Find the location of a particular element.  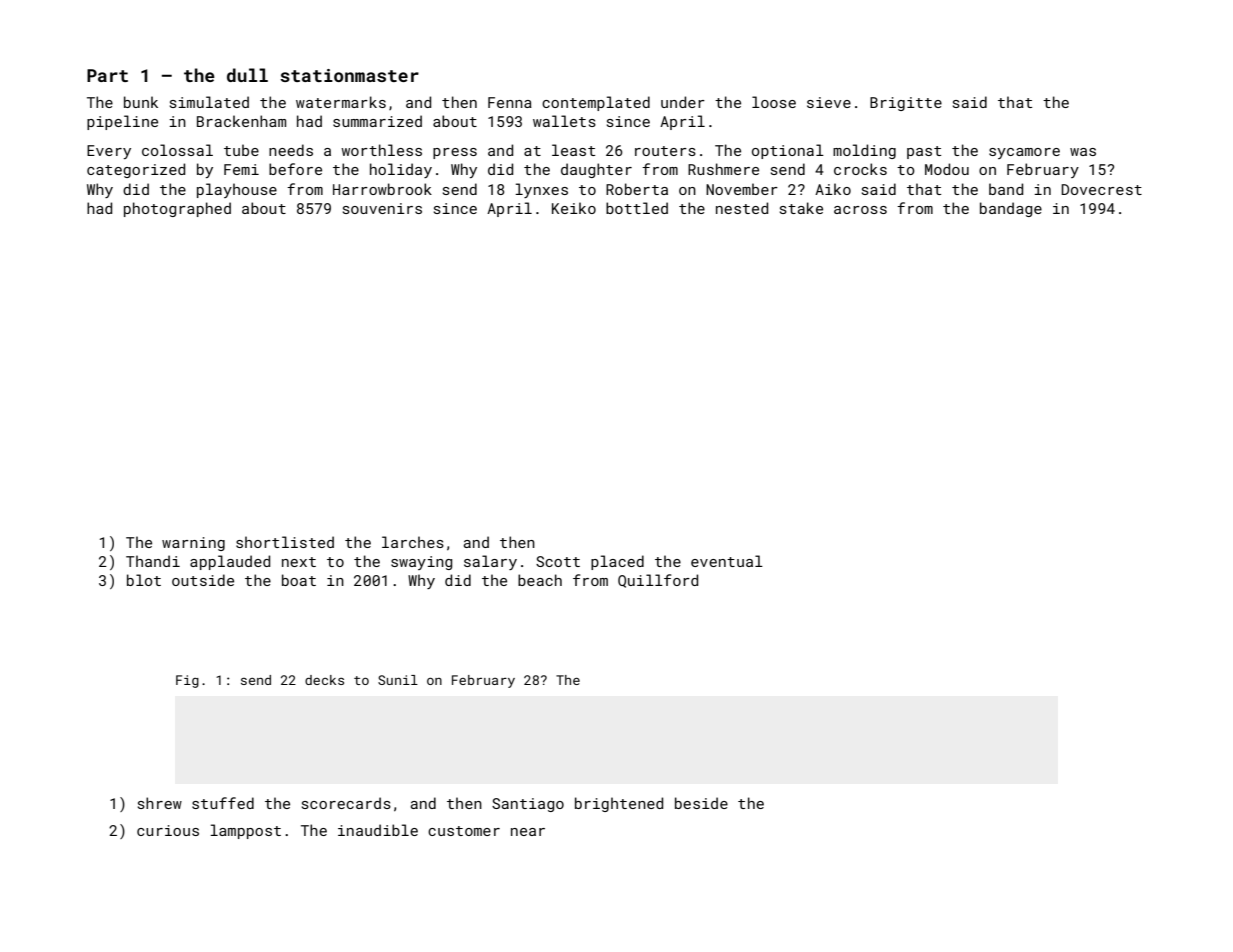

eventual is located at coordinates (727, 561).
